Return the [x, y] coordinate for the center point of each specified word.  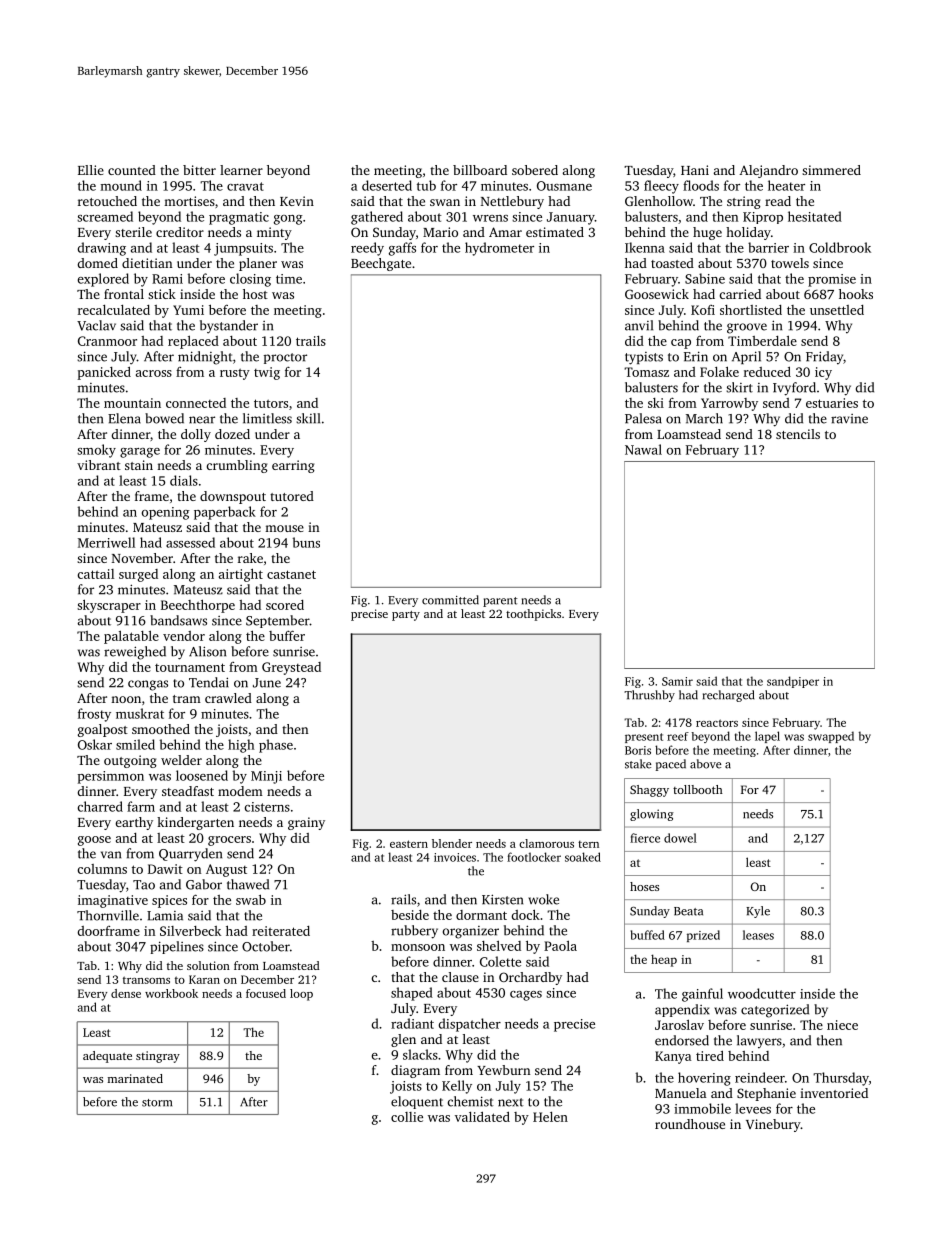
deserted [387, 185]
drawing [101, 249]
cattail [95, 574]
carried [740, 294]
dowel [680, 838]
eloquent [417, 1102]
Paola [560, 945]
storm [157, 1103]
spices [169, 901]
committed [450, 600]
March [704, 418]
